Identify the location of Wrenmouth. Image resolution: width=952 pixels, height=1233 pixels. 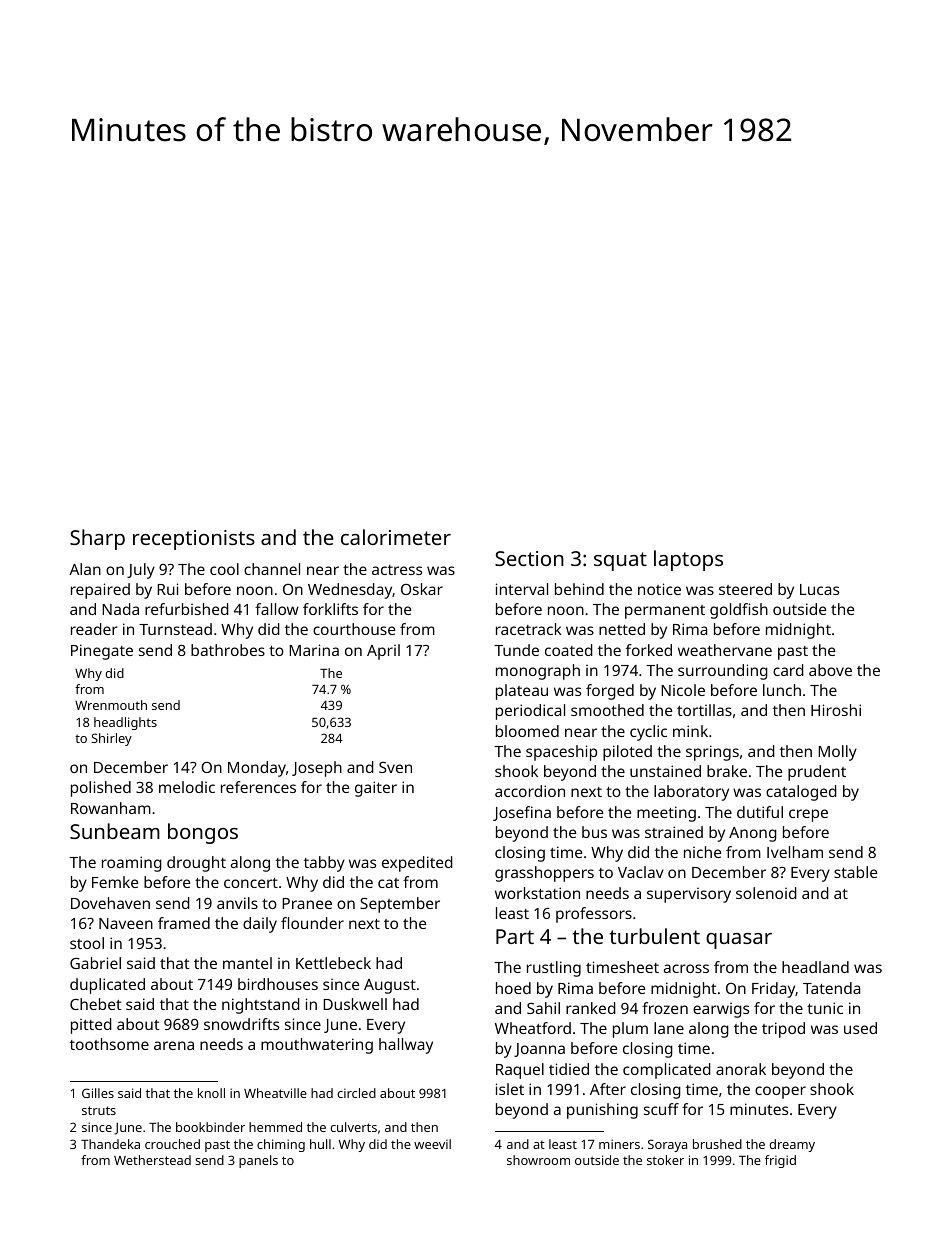
(111, 705).
